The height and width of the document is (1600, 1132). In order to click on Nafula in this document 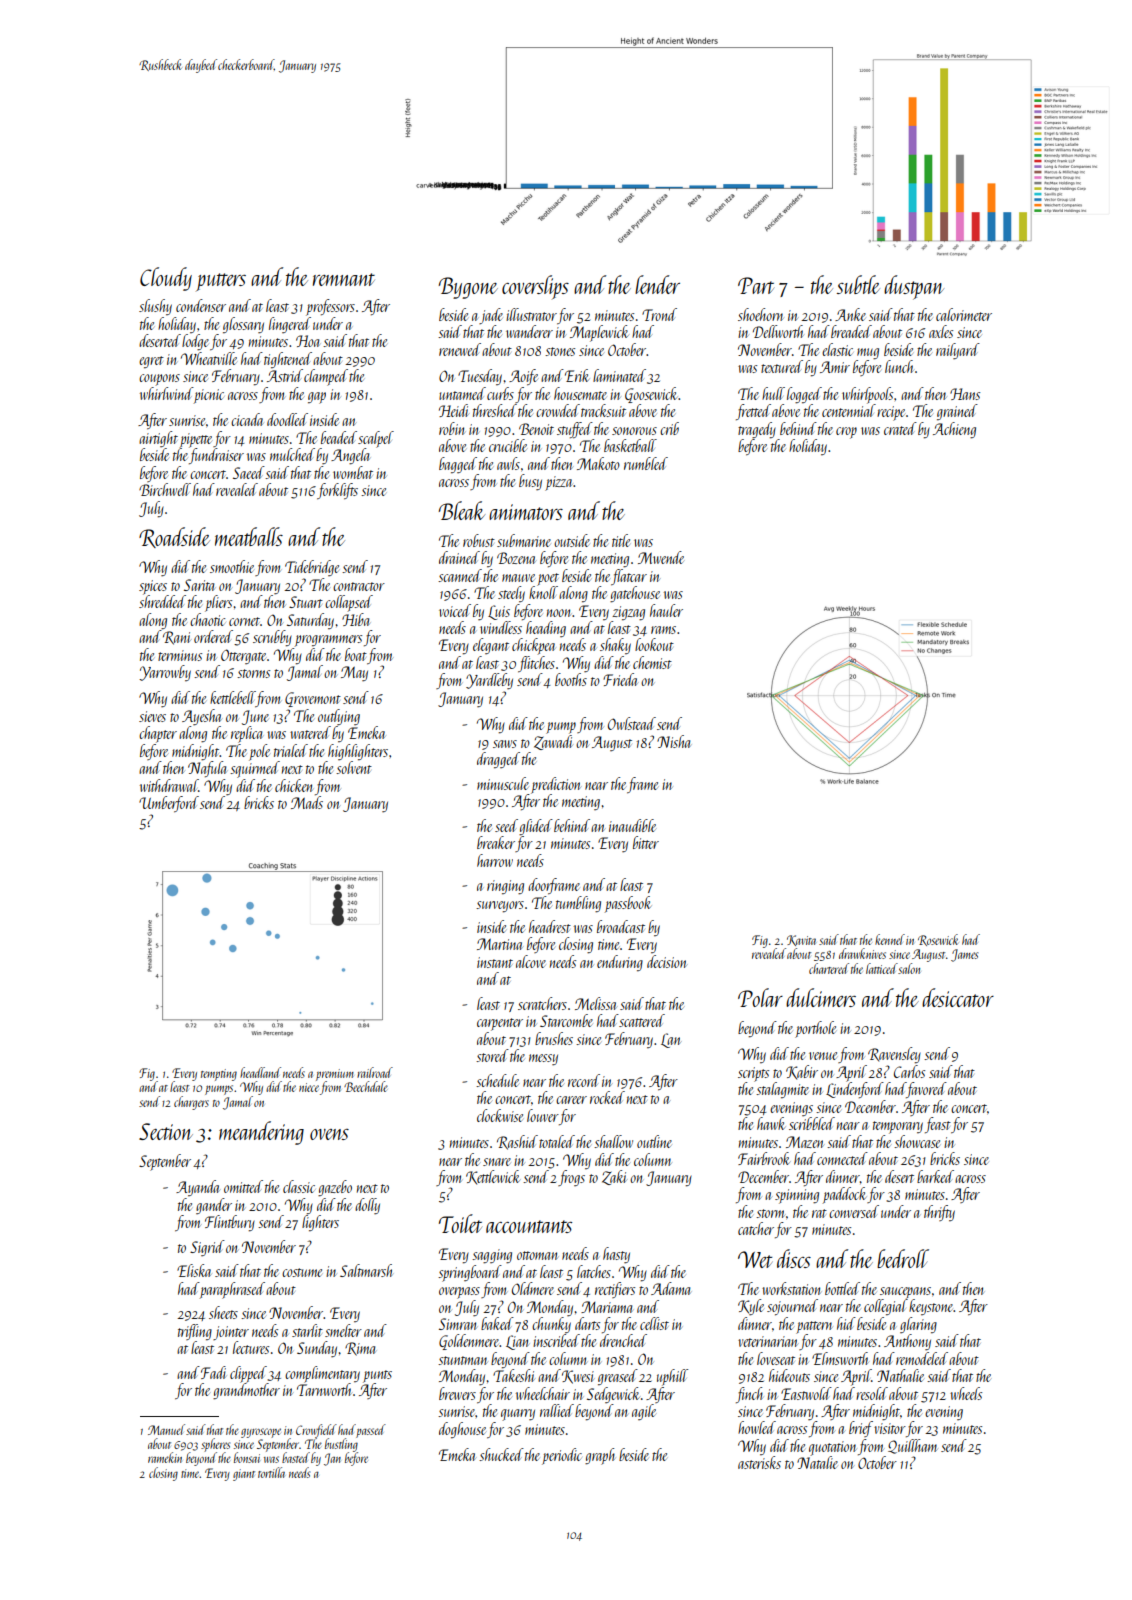, I will do `click(207, 769)`.
